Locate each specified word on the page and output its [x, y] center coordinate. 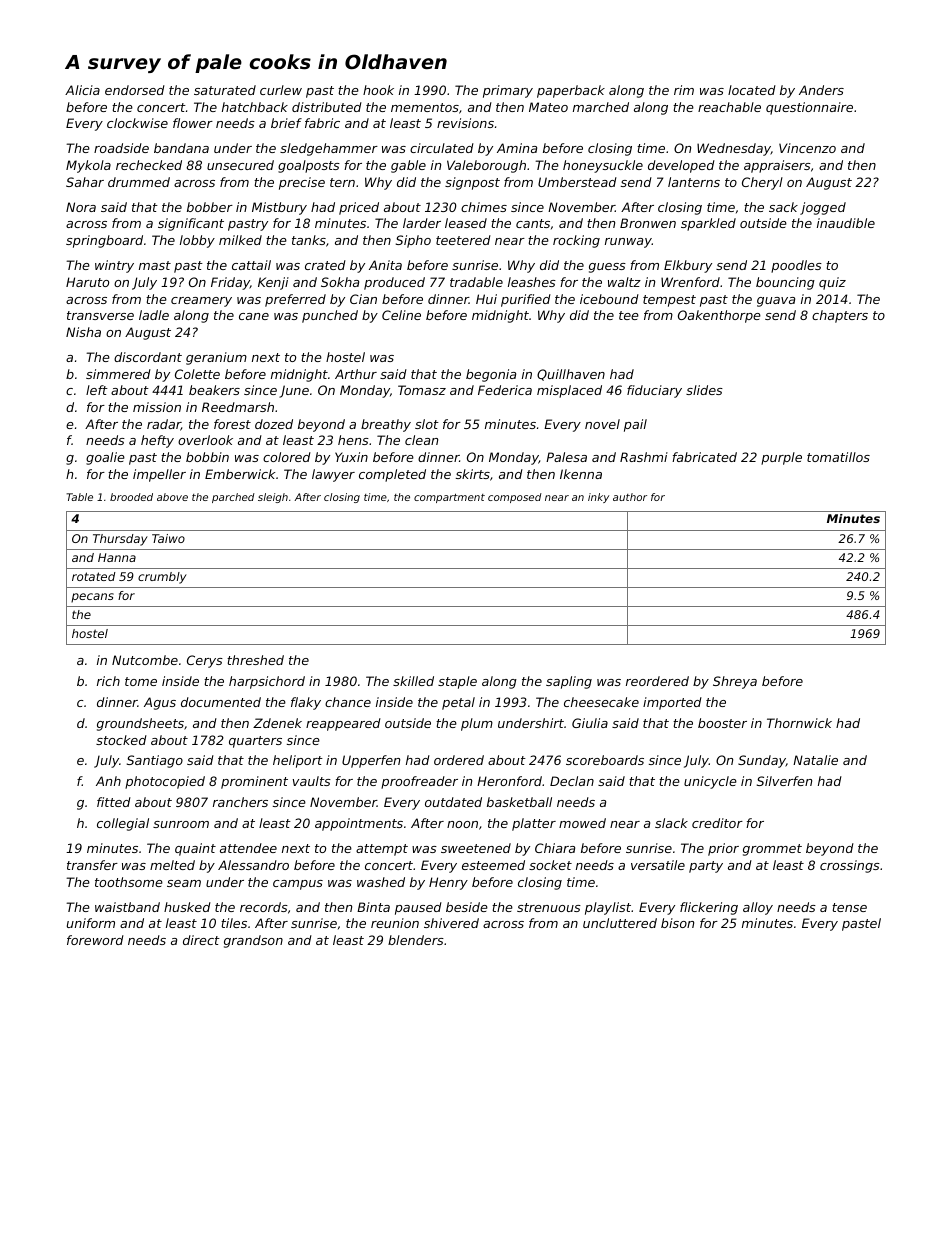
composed [515, 498]
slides [704, 390]
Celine [401, 315]
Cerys [205, 661]
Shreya [735, 682]
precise [302, 183]
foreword [95, 940]
